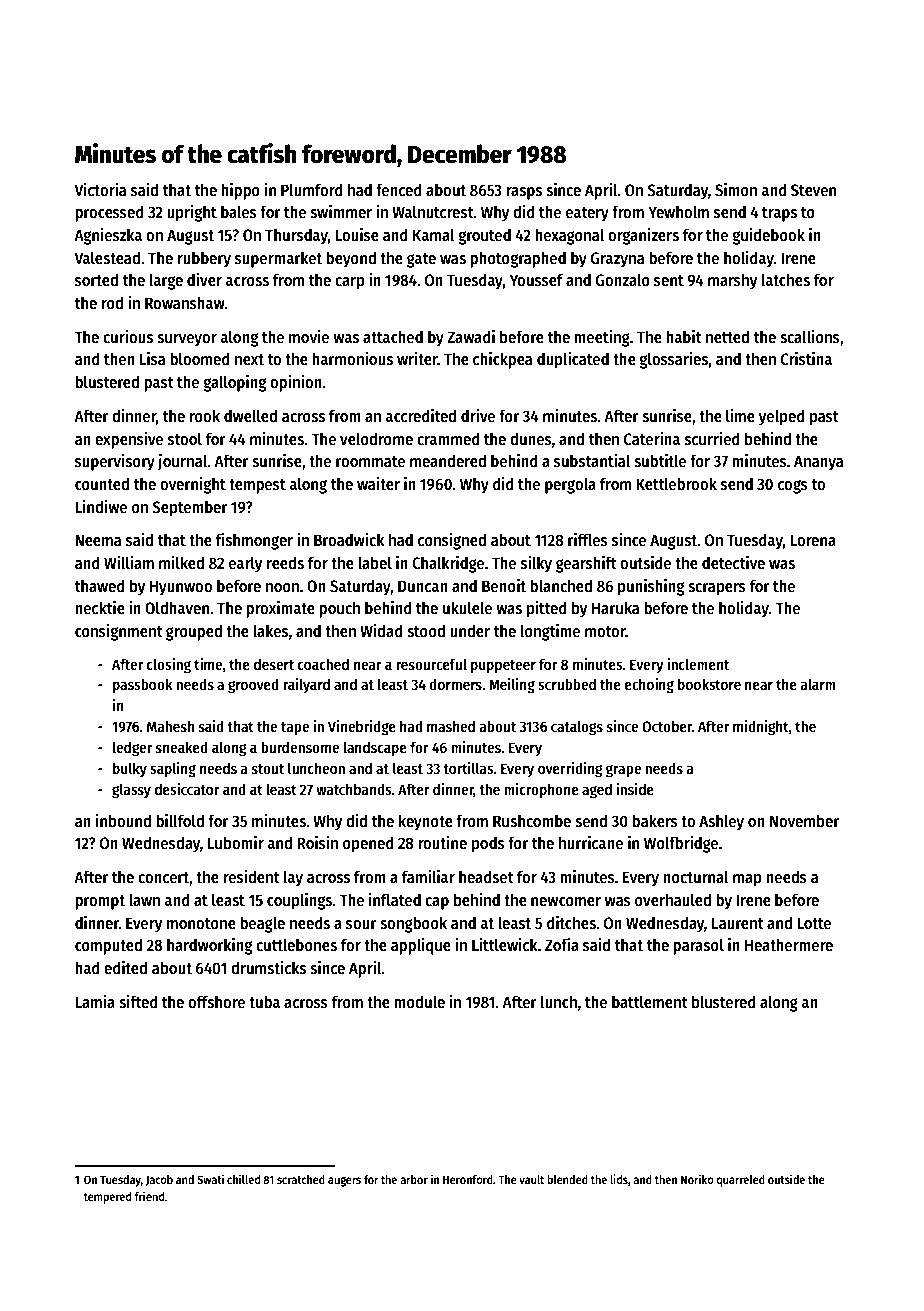  What do you see at coordinates (239, 212) in the screenshot?
I see `bales` at bounding box center [239, 212].
